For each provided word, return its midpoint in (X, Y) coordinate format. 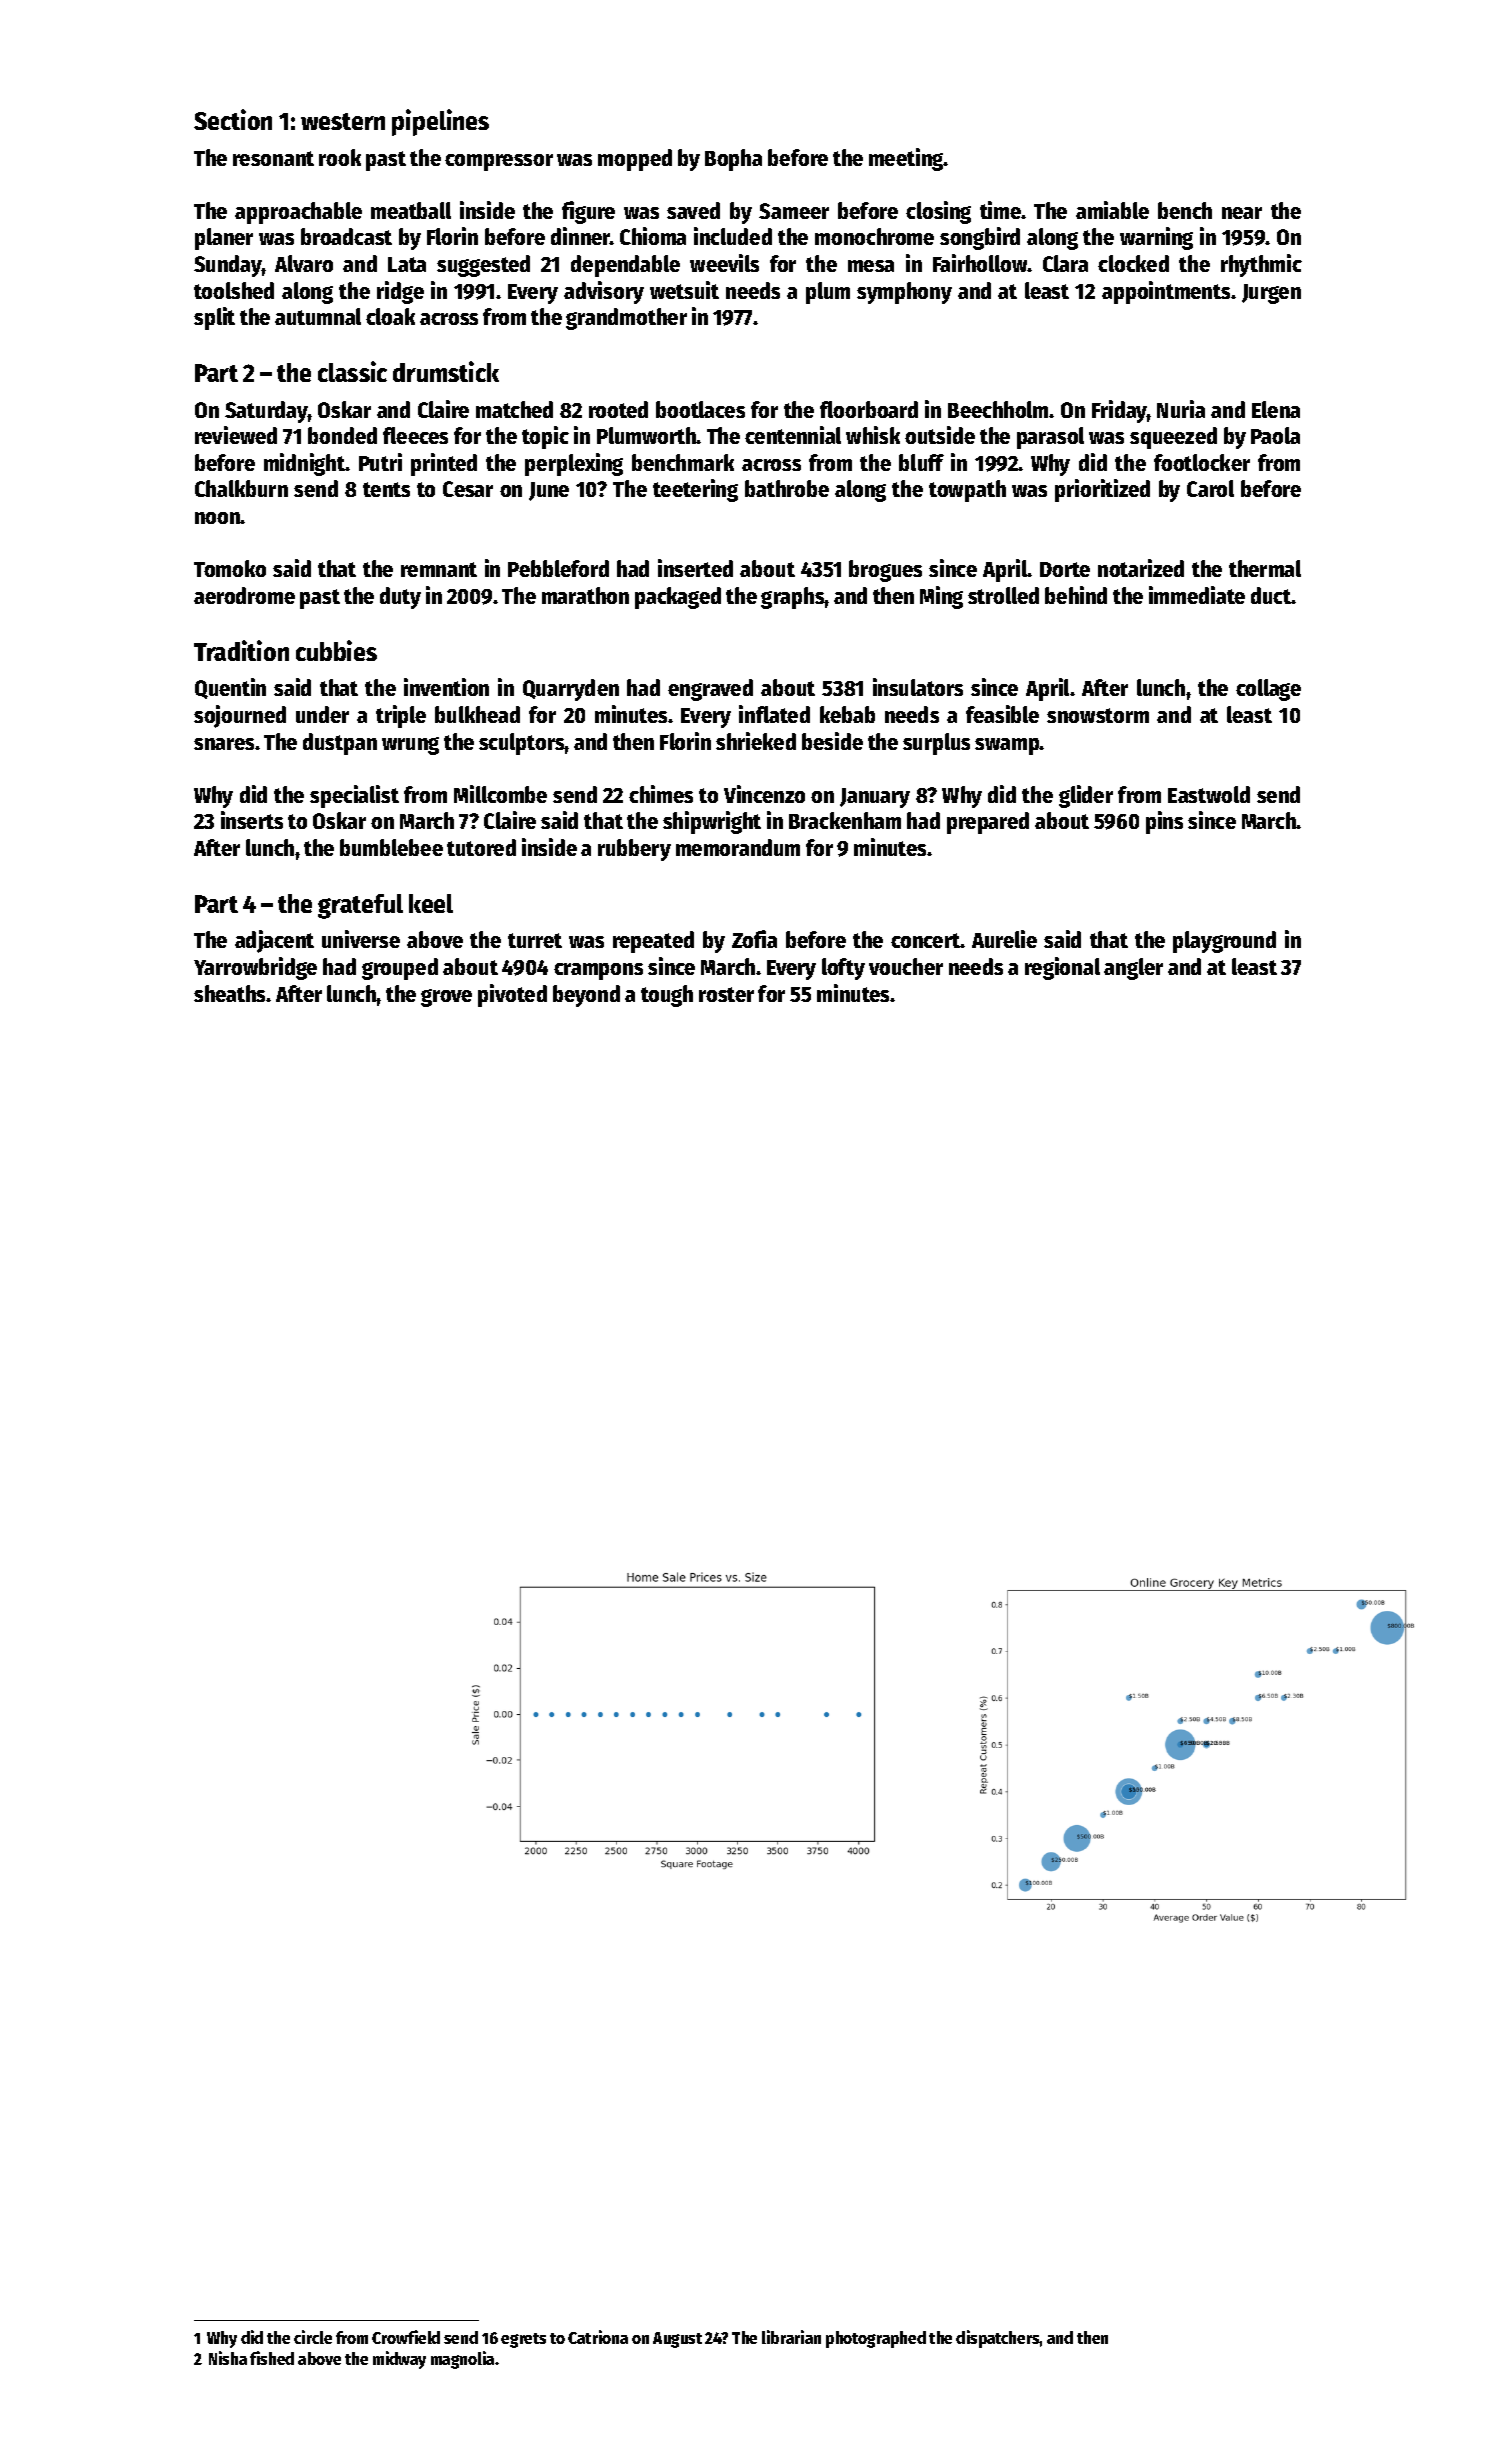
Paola (1275, 435)
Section (233, 119)
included (733, 236)
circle (313, 2337)
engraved (710, 690)
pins (1164, 822)
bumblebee (391, 847)
